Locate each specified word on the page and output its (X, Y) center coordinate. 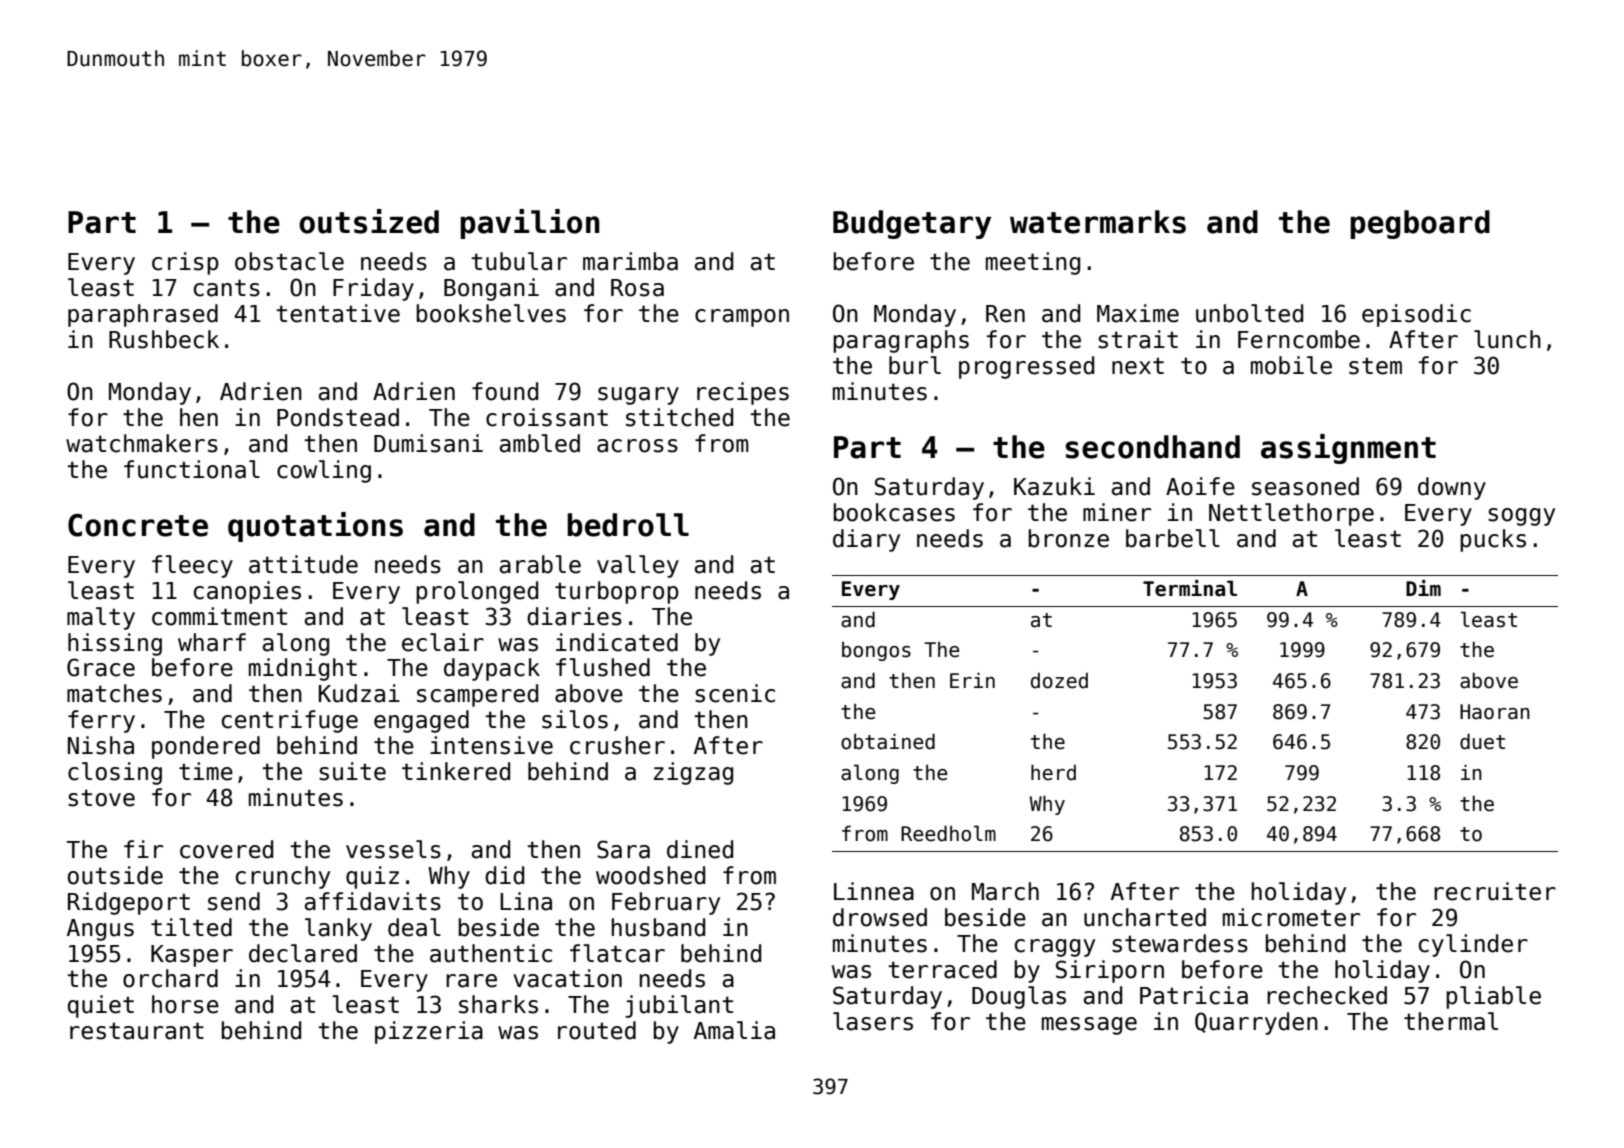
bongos (876, 651)
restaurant (137, 1031)
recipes (743, 393)
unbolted (1249, 313)
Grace (101, 667)
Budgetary (912, 224)
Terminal (1190, 588)
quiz (372, 877)
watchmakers (142, 443)
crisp (185, 263)
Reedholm (948, 833)
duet (1482, 741)
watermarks (1098, 222)
